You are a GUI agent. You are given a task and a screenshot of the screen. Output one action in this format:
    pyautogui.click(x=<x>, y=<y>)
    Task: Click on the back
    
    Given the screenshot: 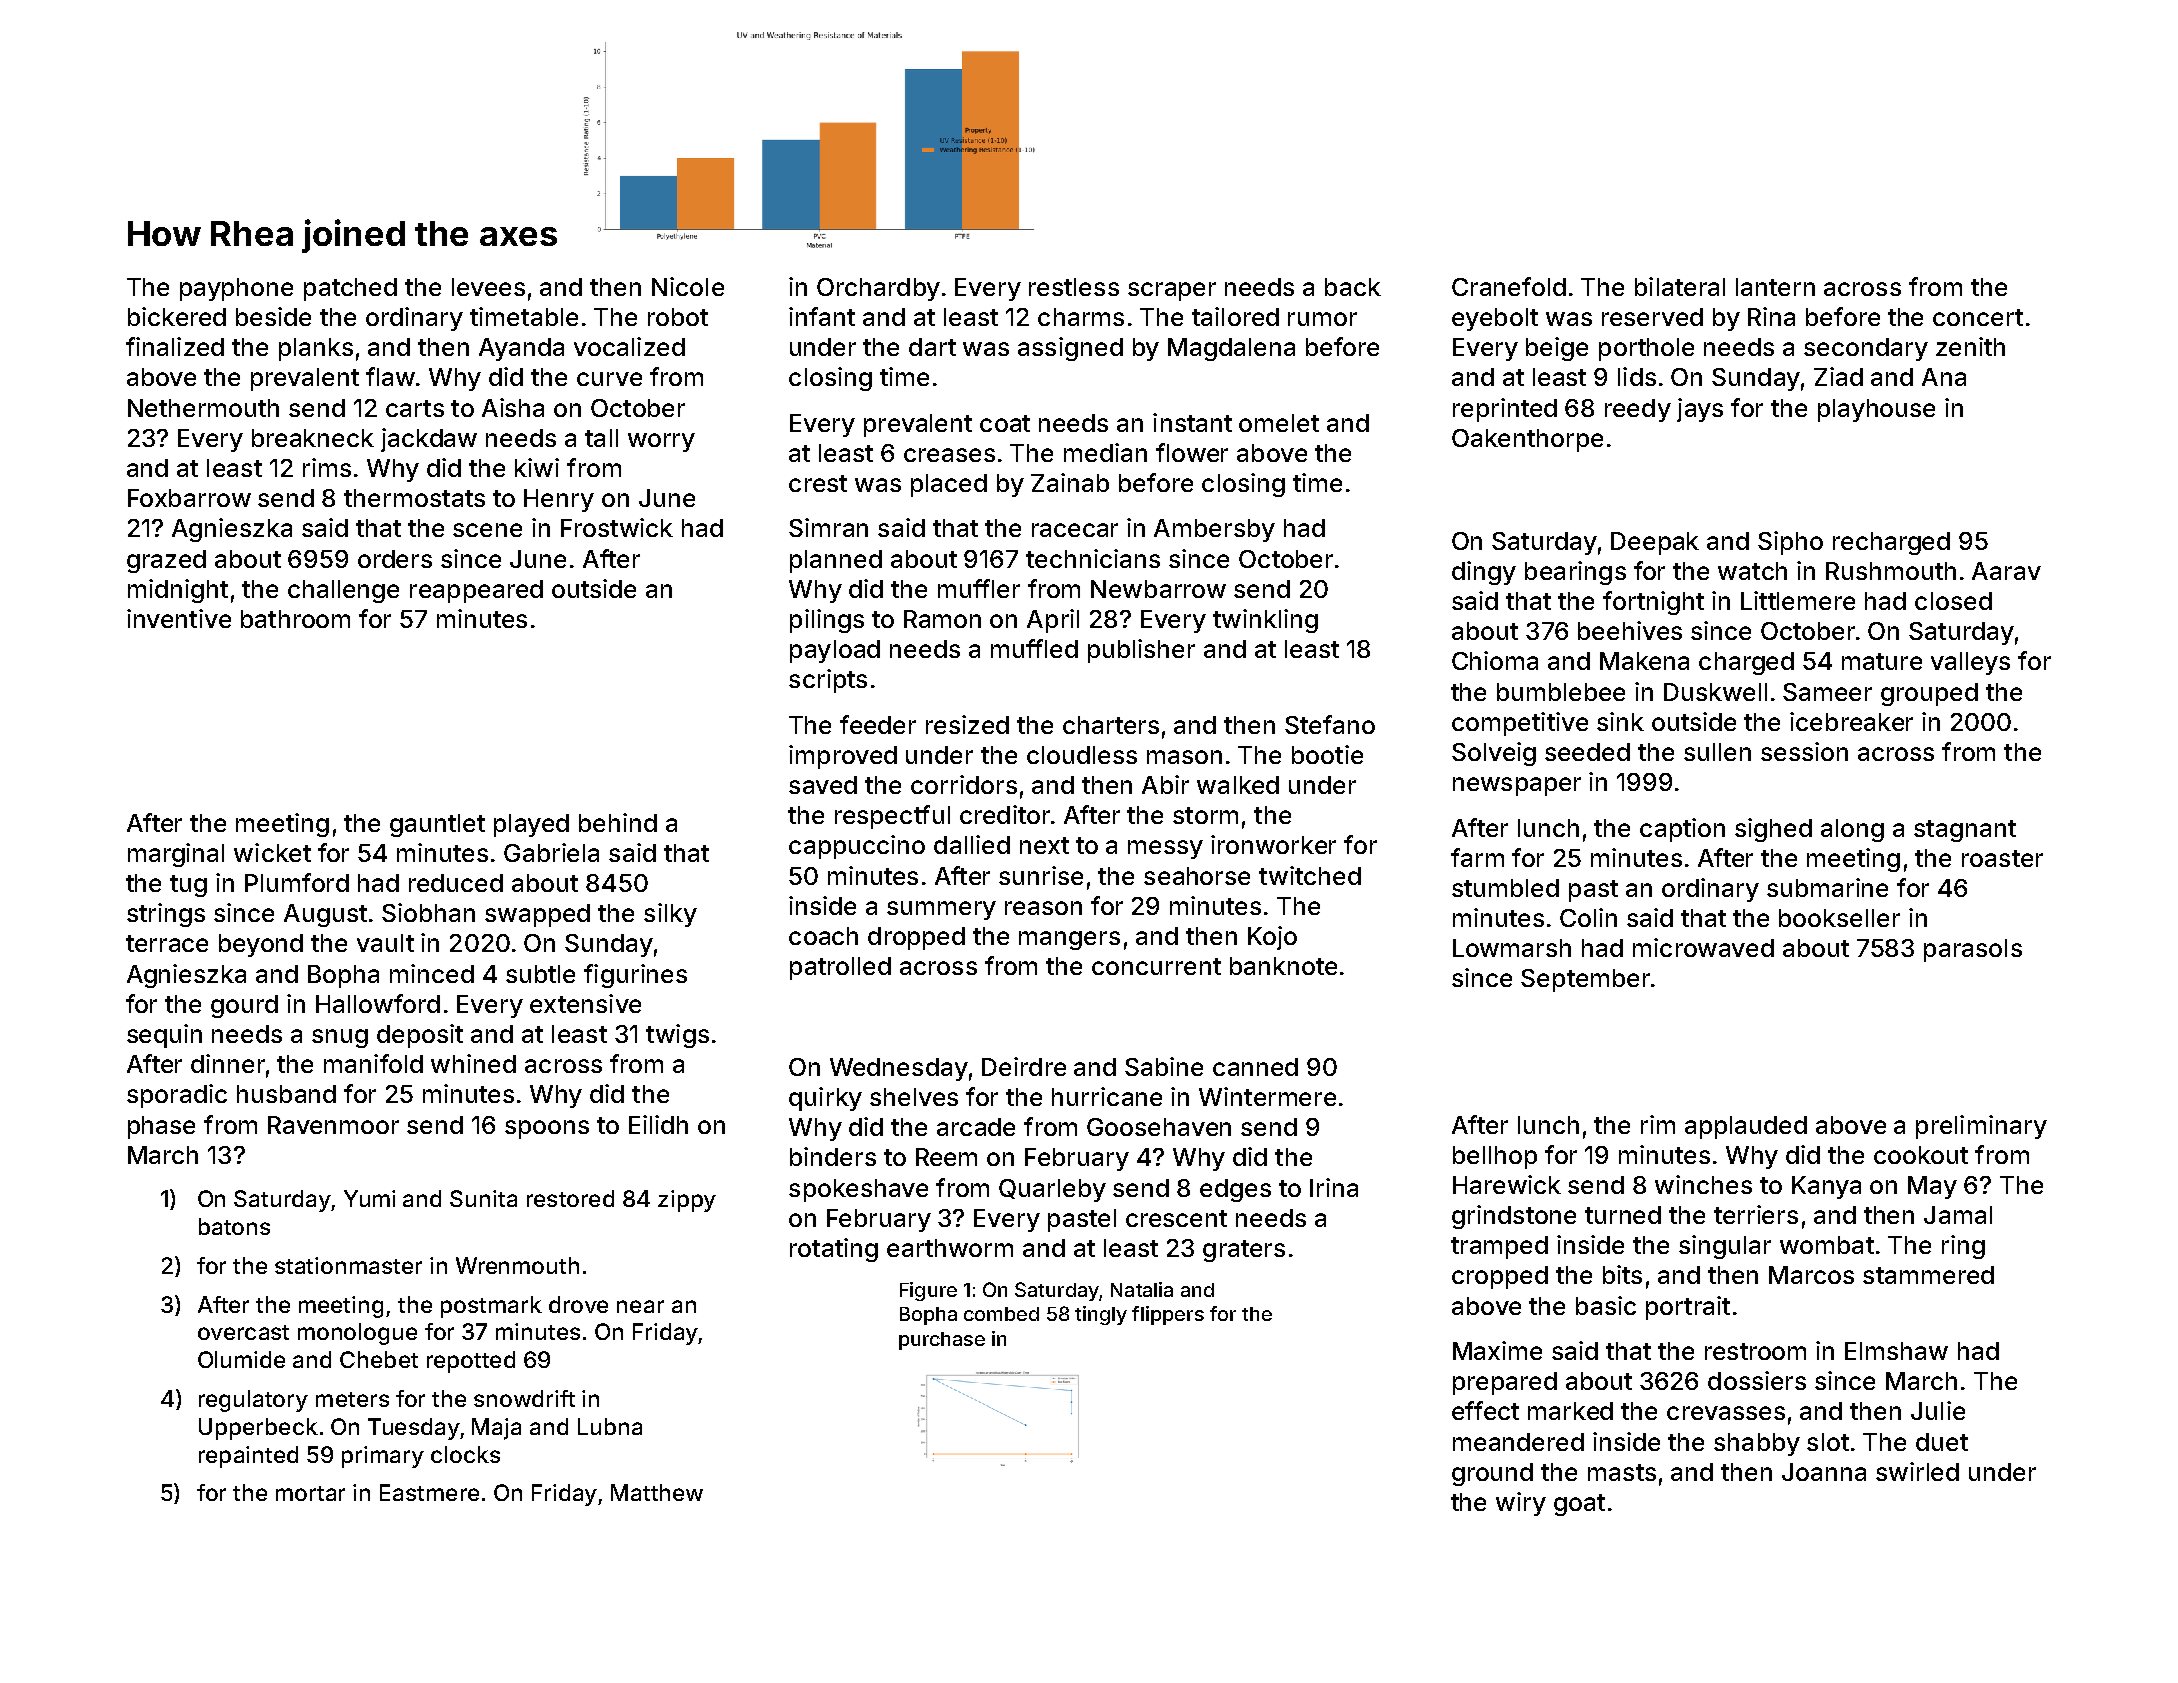 What is the action you would take?
    pyautogui.click(x=1353, y=287)
